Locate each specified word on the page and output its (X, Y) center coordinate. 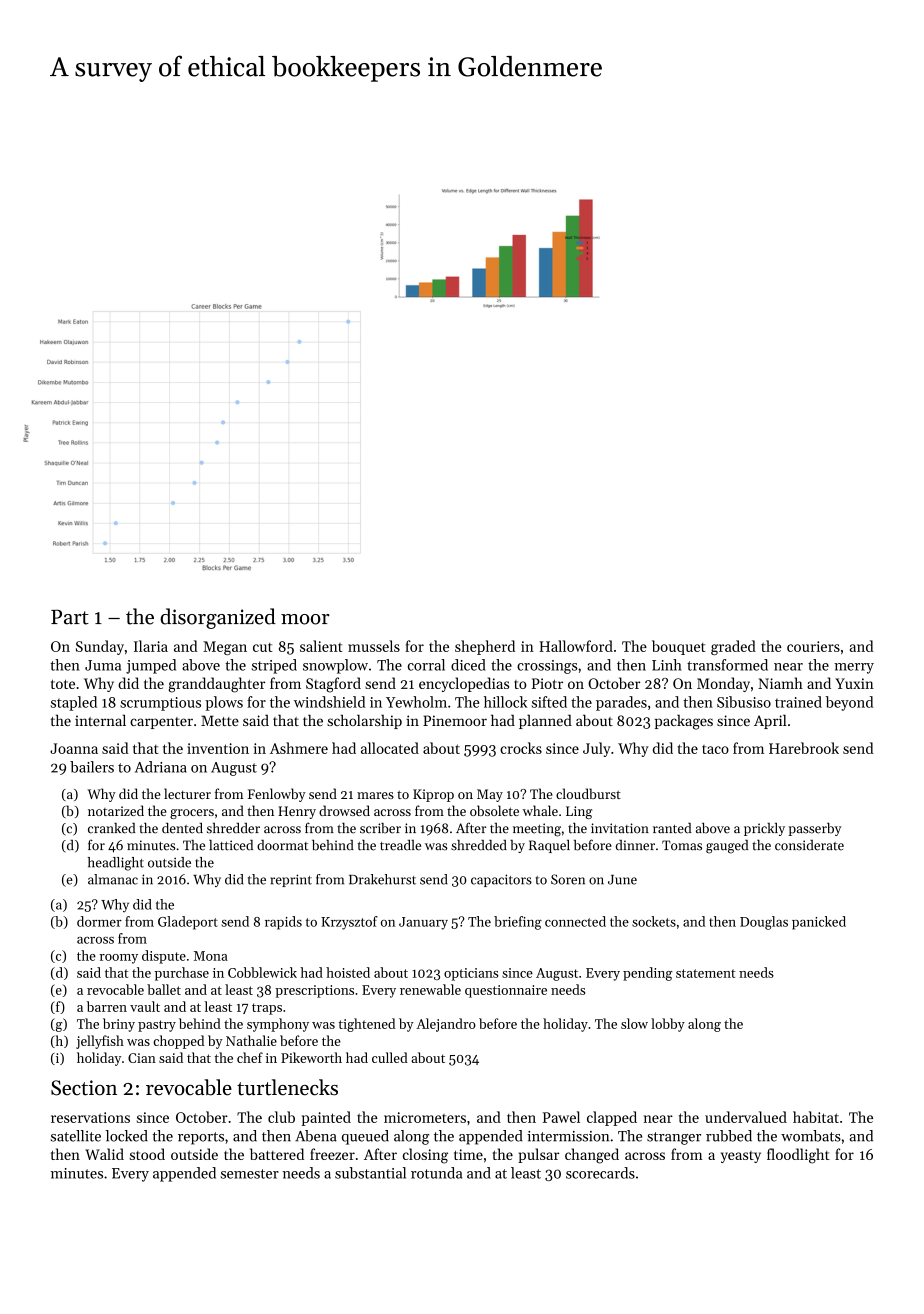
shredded (479, 845)
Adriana (161, 767)
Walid (104, 1154)
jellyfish (100, 1042)
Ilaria (151, 646)
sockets (654, 921)
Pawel (561, 1117)
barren (107, 1006)
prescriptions (314, 991)
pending (648, 974)
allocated (390, 748)
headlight (116, 864)
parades (621, 703)
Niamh (780, 683)
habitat (816, 1117)
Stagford (333, 685)
